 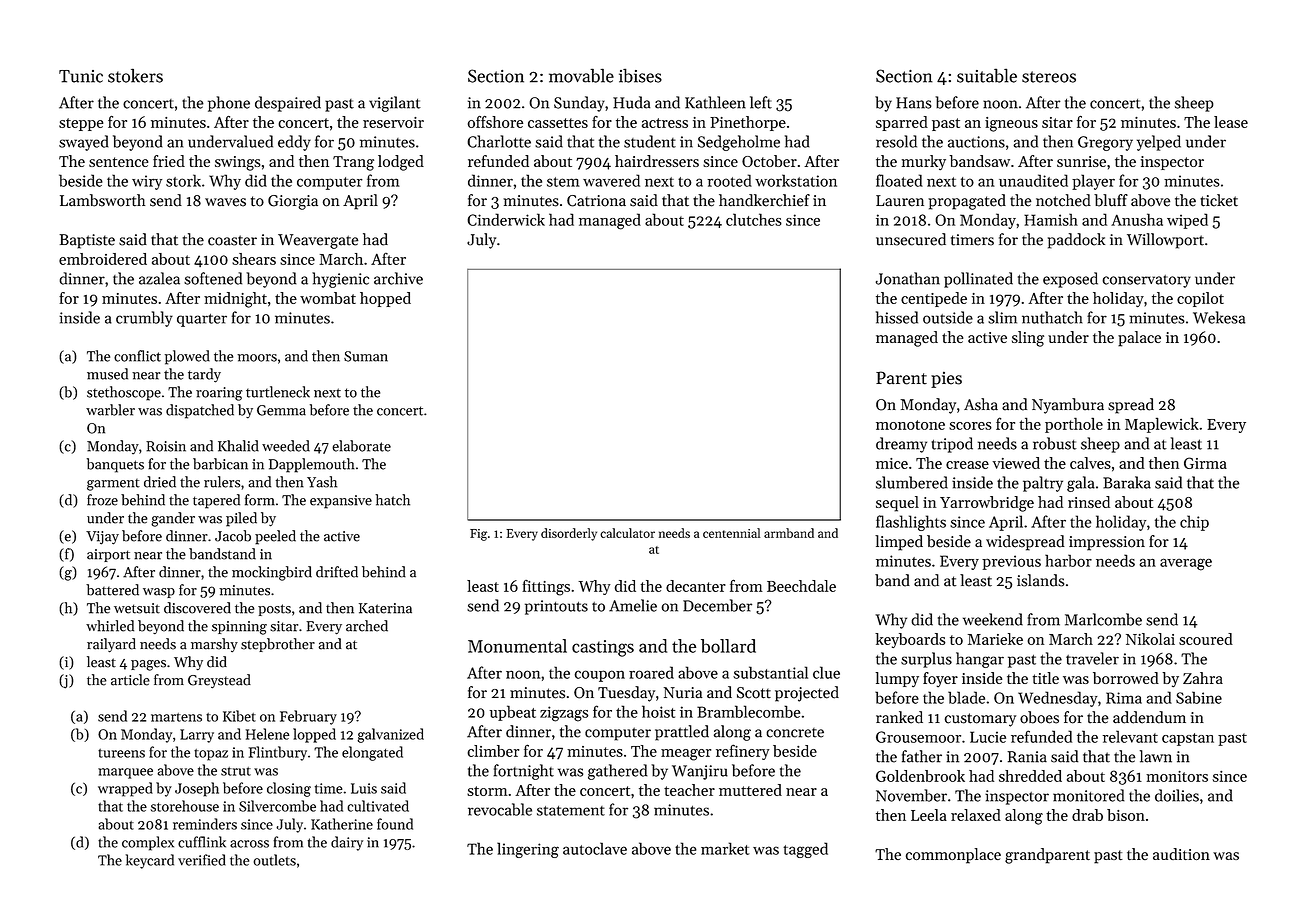 I want to click on Catriona, so click(x=596, y=201).
